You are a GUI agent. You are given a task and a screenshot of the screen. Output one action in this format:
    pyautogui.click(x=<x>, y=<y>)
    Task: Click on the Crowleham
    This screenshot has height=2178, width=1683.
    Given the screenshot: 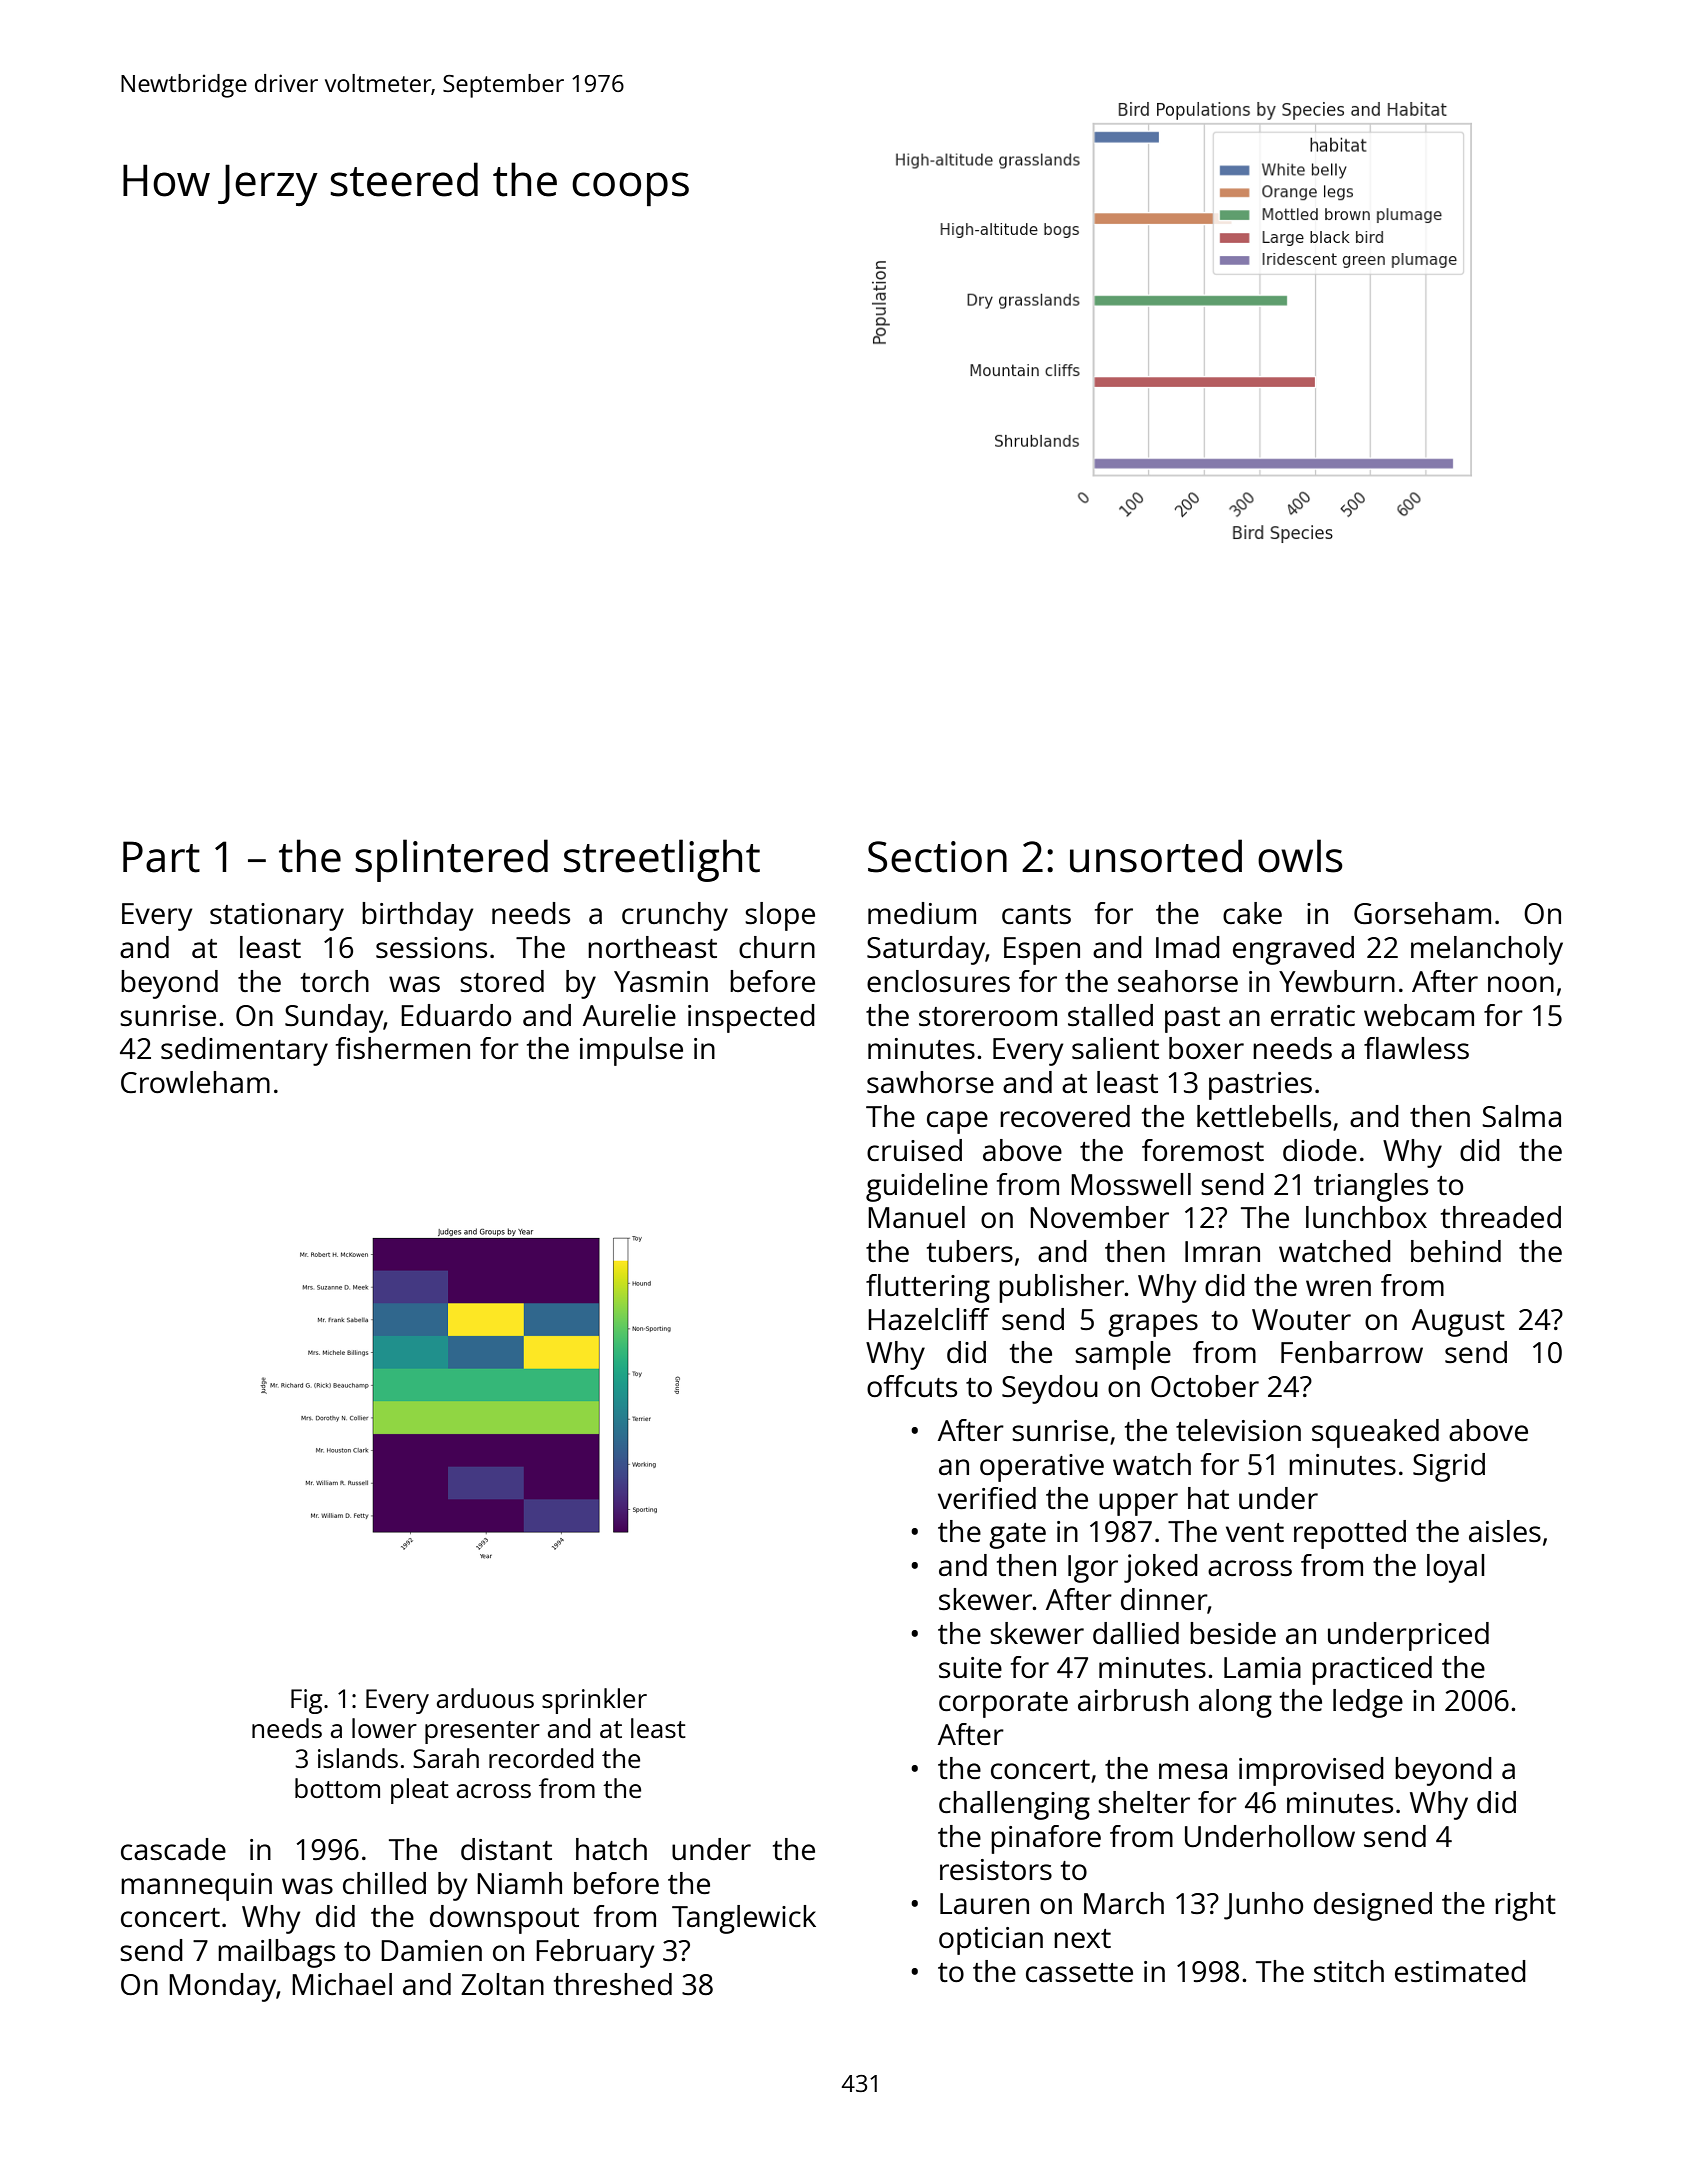 What is the action you would take?
    pyautogui.click(x=195, y=1082)
